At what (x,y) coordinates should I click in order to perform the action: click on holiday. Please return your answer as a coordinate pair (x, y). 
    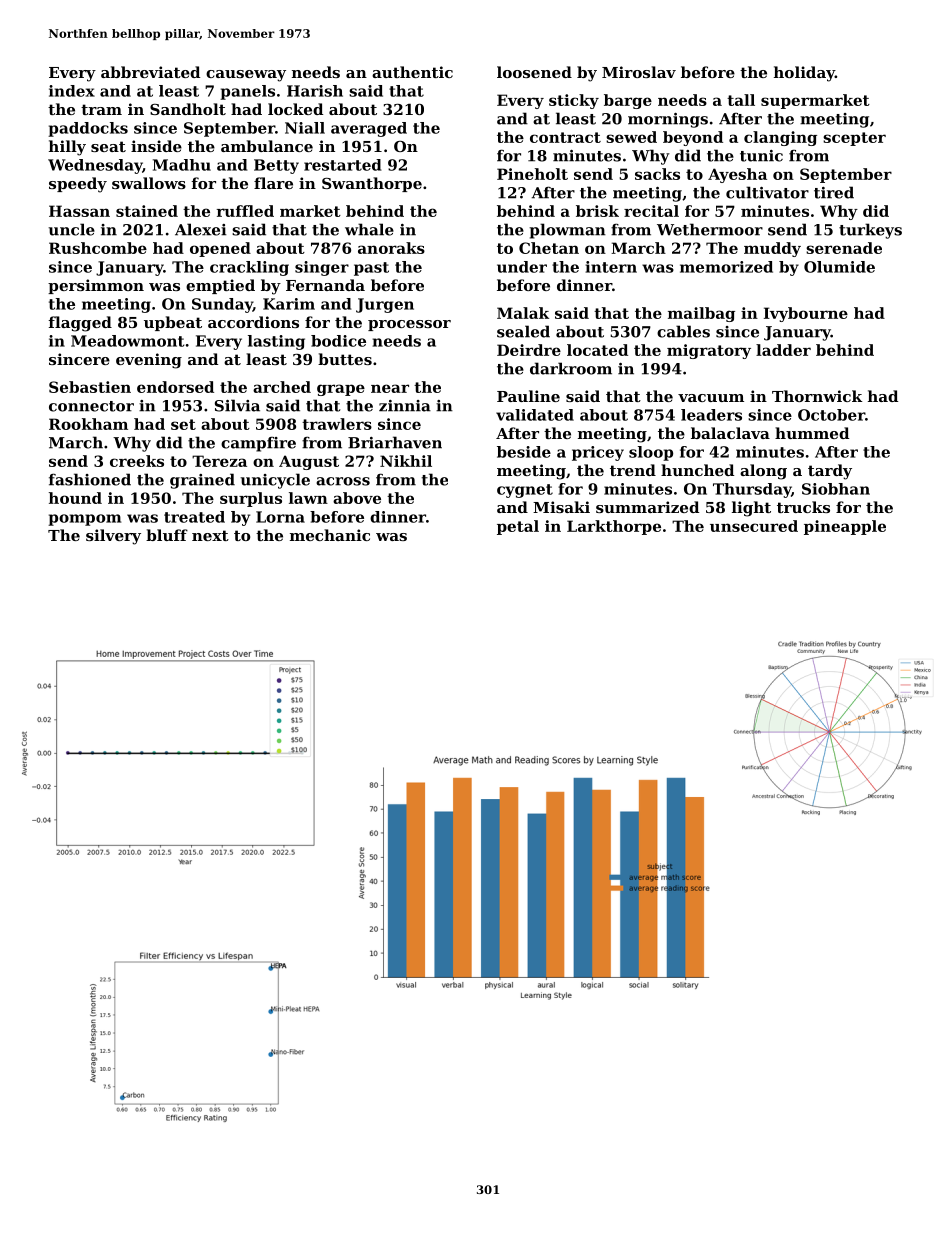
    Looking at the image, I should click on (804, 74).
